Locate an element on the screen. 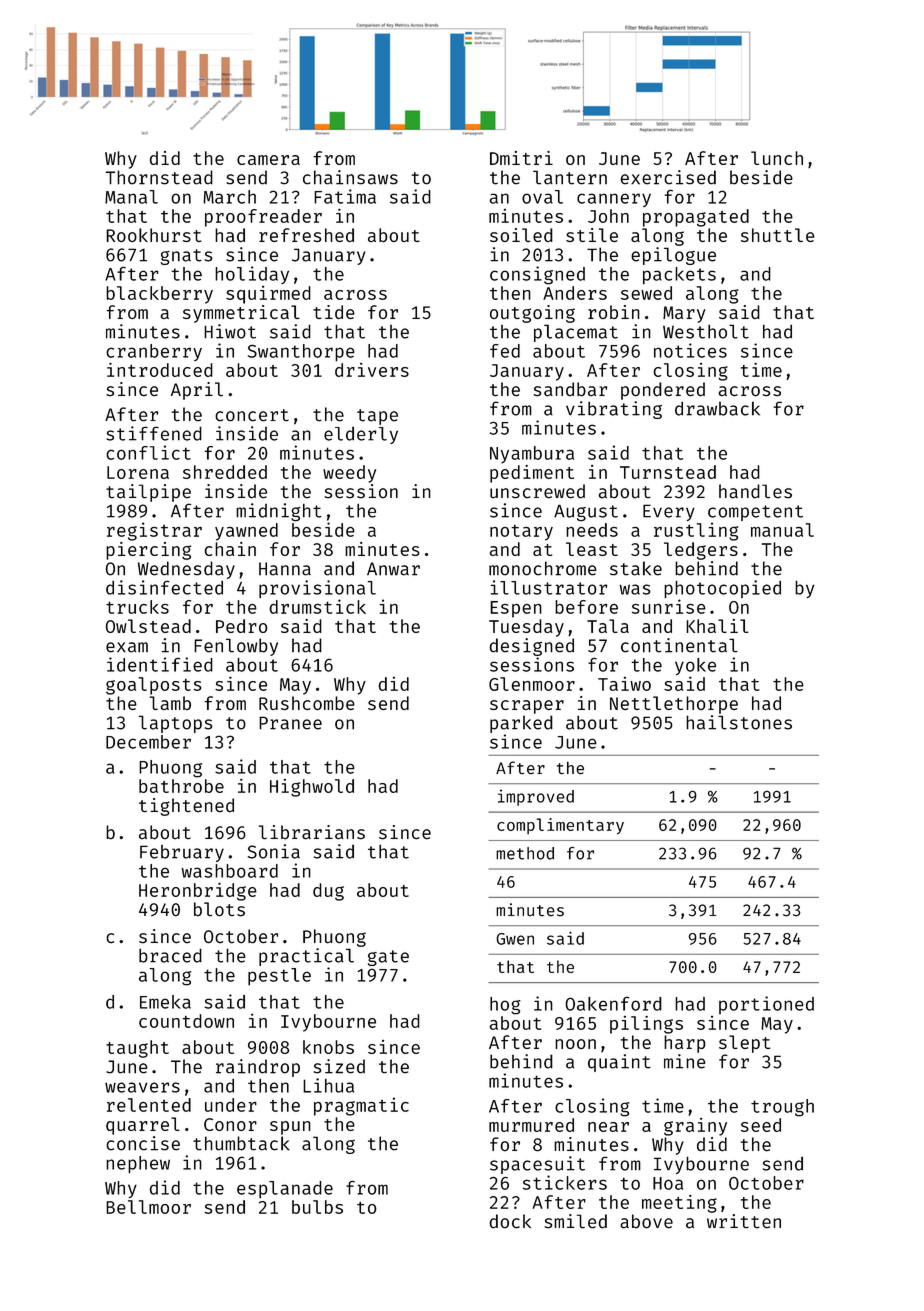  squirmed is located at coordinates (268, 295).
